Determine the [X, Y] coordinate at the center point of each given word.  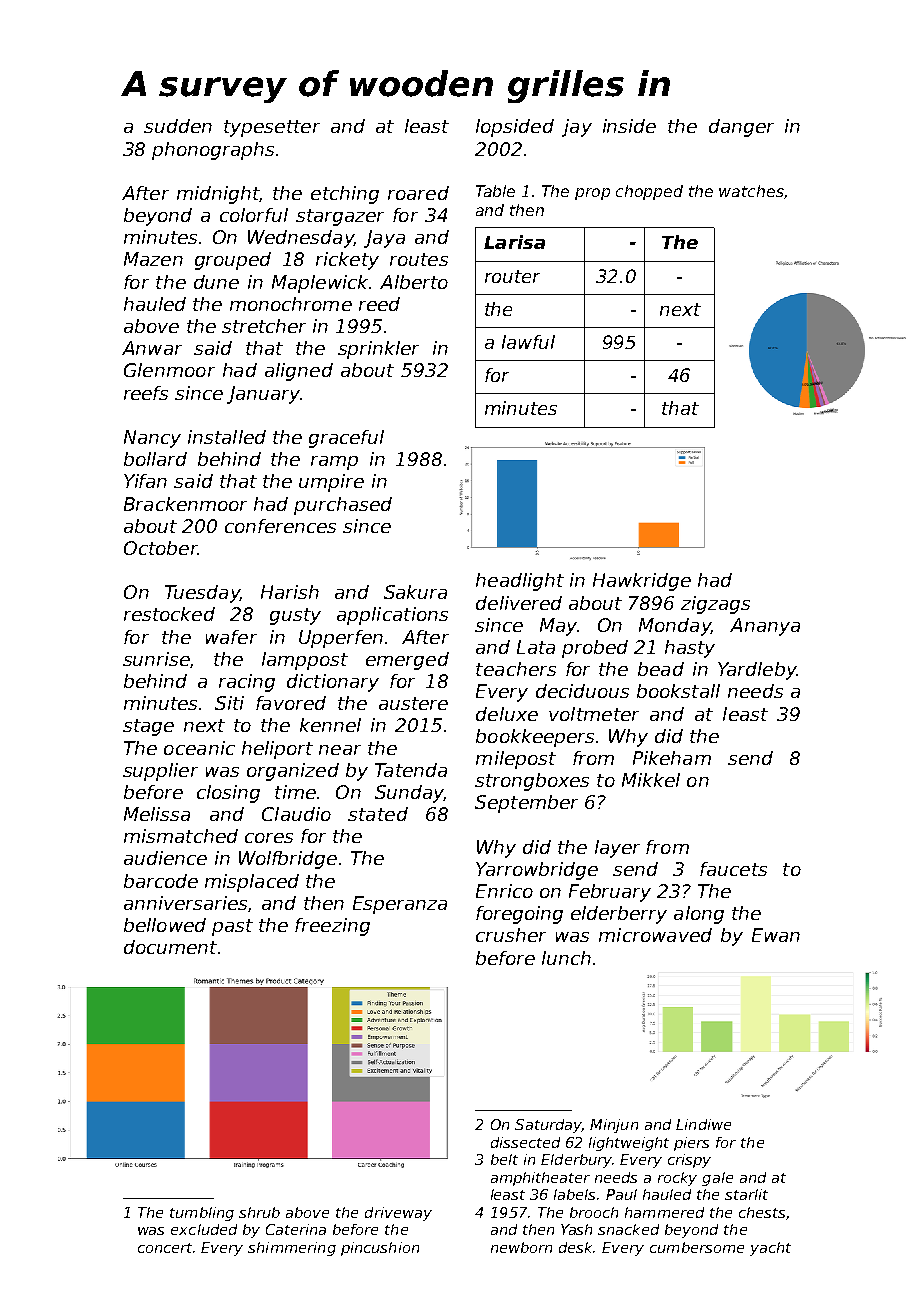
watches [751, 191]
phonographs [213, 151]
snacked [628, 1229]
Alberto [414, 282]
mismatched [181, 836]
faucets [733, 869]
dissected [525, 1142]
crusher [511, 935]
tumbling [202, 1214]
